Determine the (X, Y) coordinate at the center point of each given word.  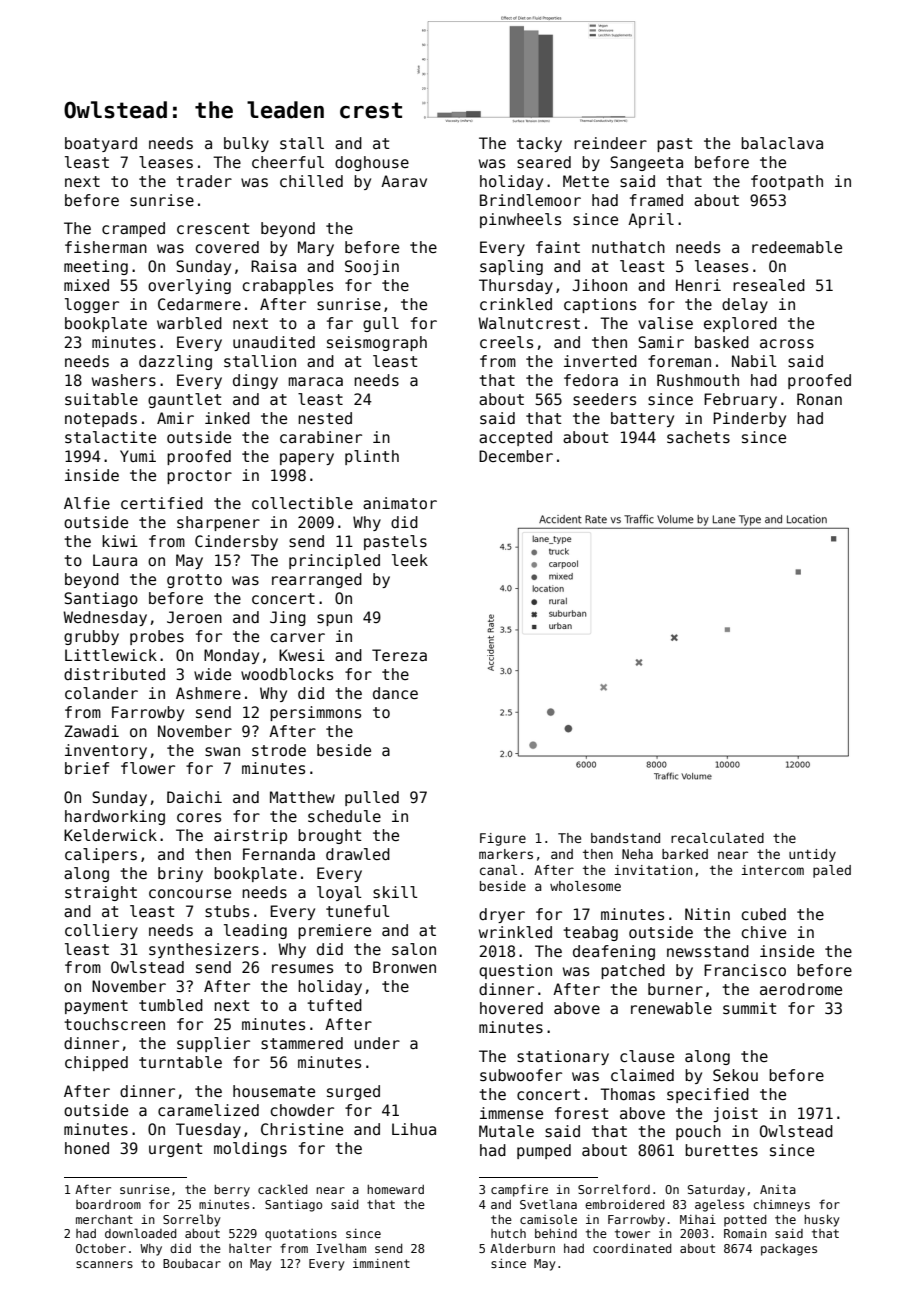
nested (325, 418)
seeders (604, 399)
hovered (511, 1008)
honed (87, 1148)
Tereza (399, 655)
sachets (698, 437)
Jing (288, 618)
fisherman (106, 247)
